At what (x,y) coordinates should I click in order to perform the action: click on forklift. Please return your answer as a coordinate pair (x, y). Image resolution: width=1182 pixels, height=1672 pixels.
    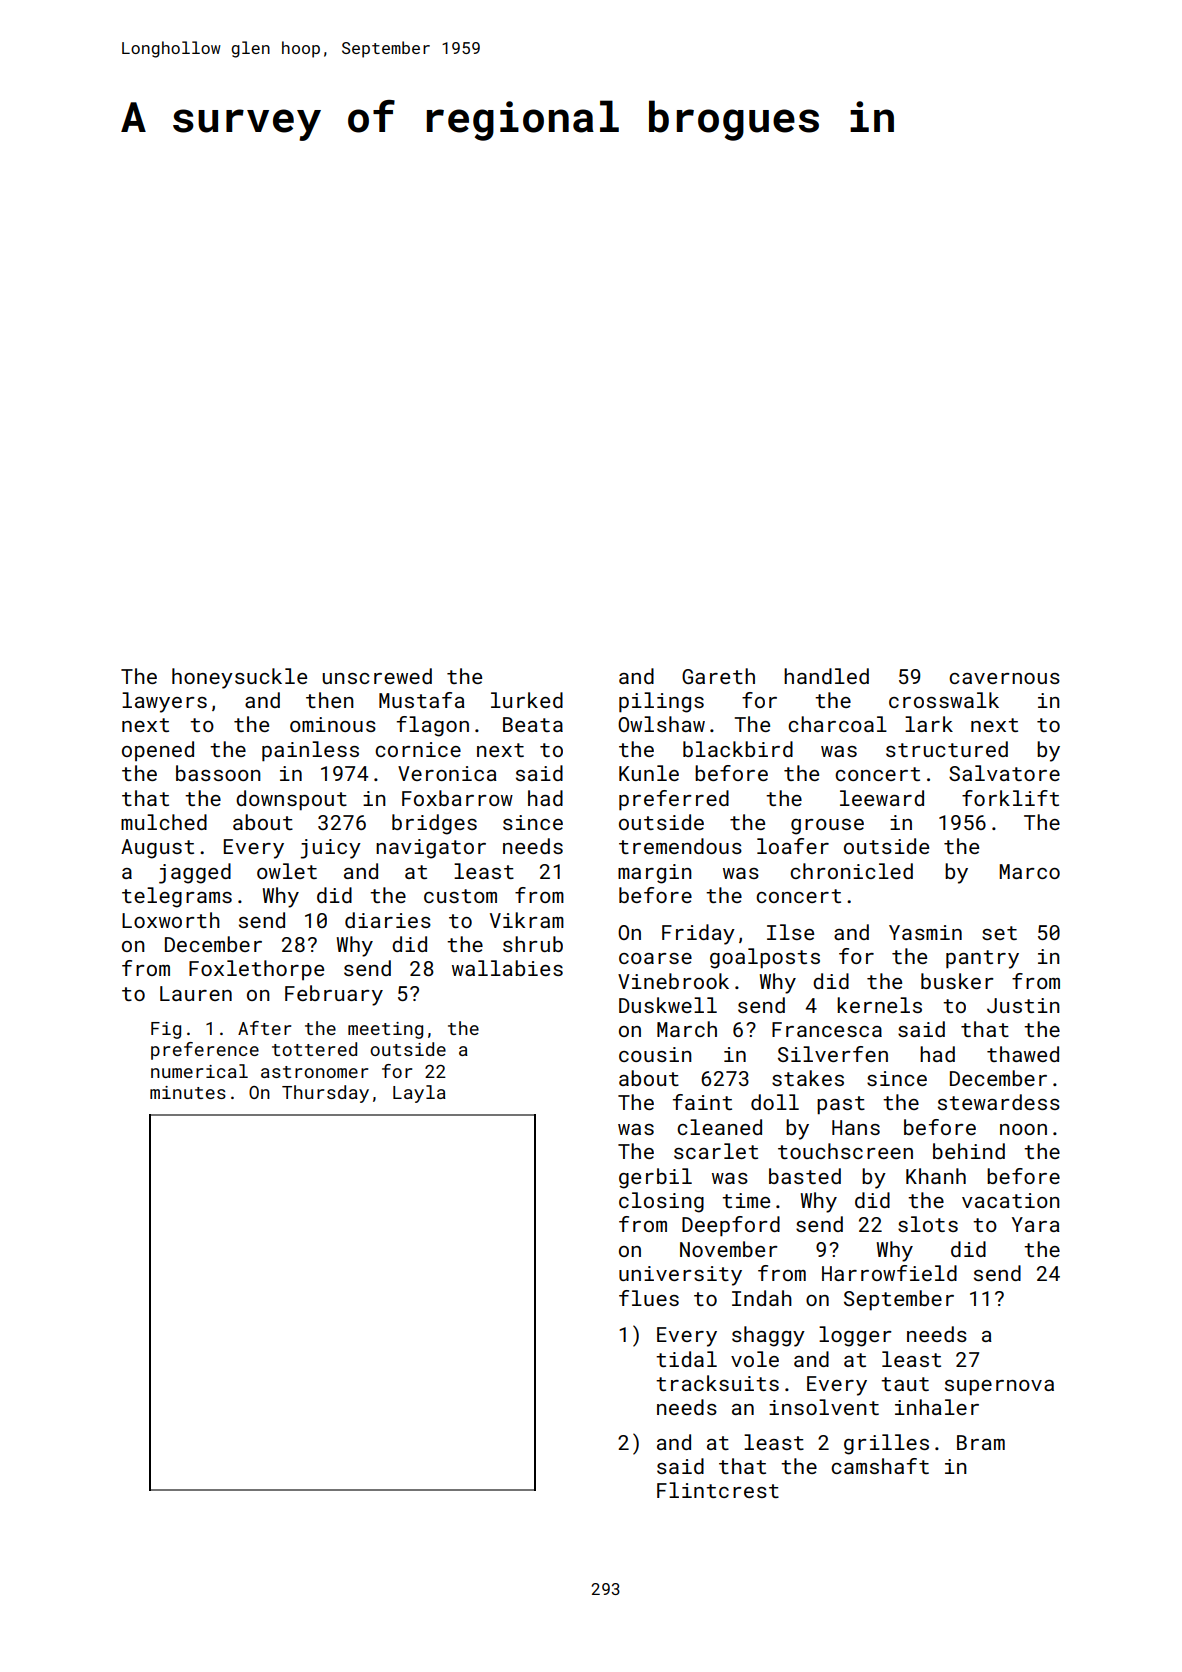
    Looking at the image, I should click on (1010, 798).
